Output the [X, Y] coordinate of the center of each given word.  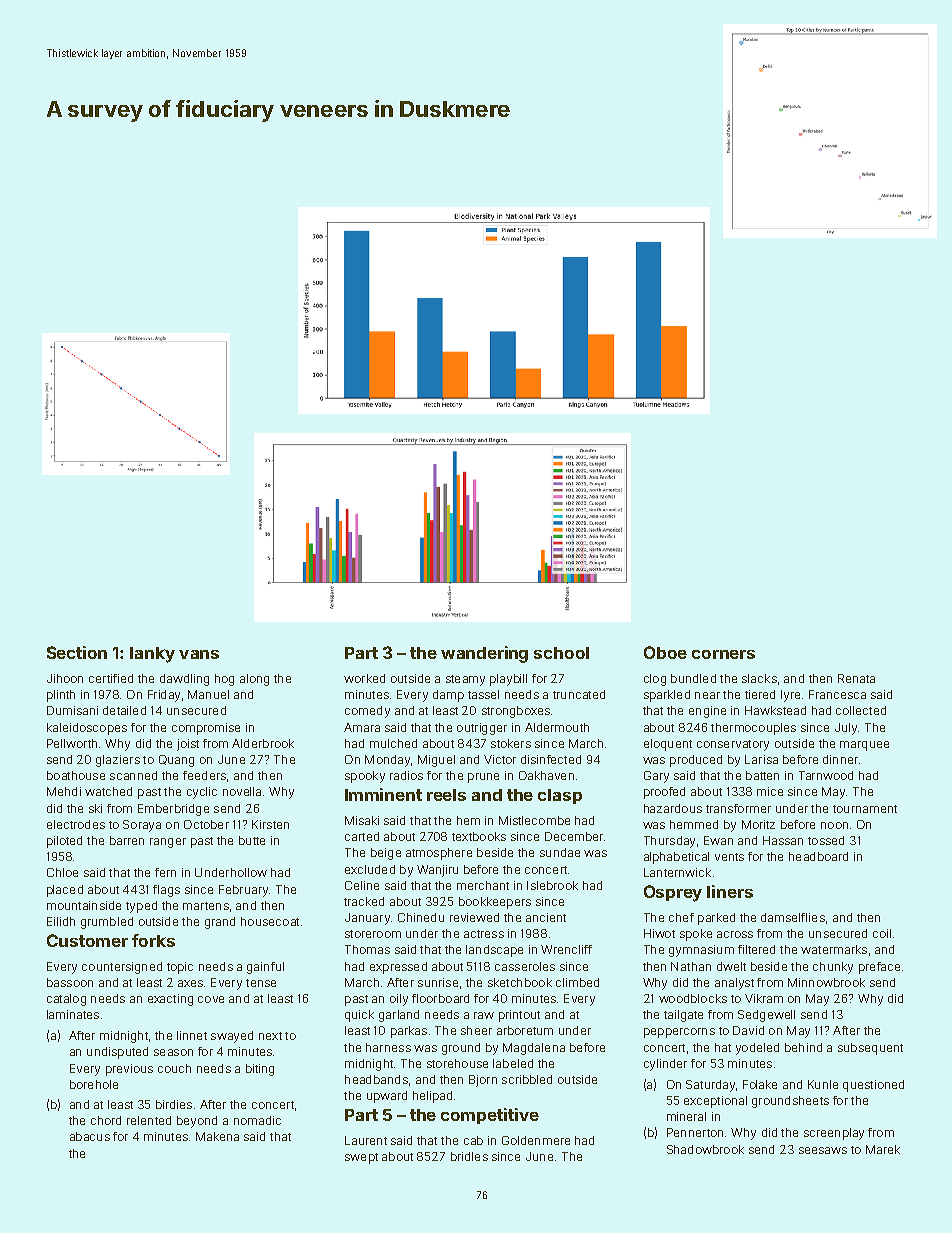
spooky [365, 777]
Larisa [761, 759]
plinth [61, 696]
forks [153, 940]
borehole [94, 1084]
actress [484, 934]
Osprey [673, 893]
